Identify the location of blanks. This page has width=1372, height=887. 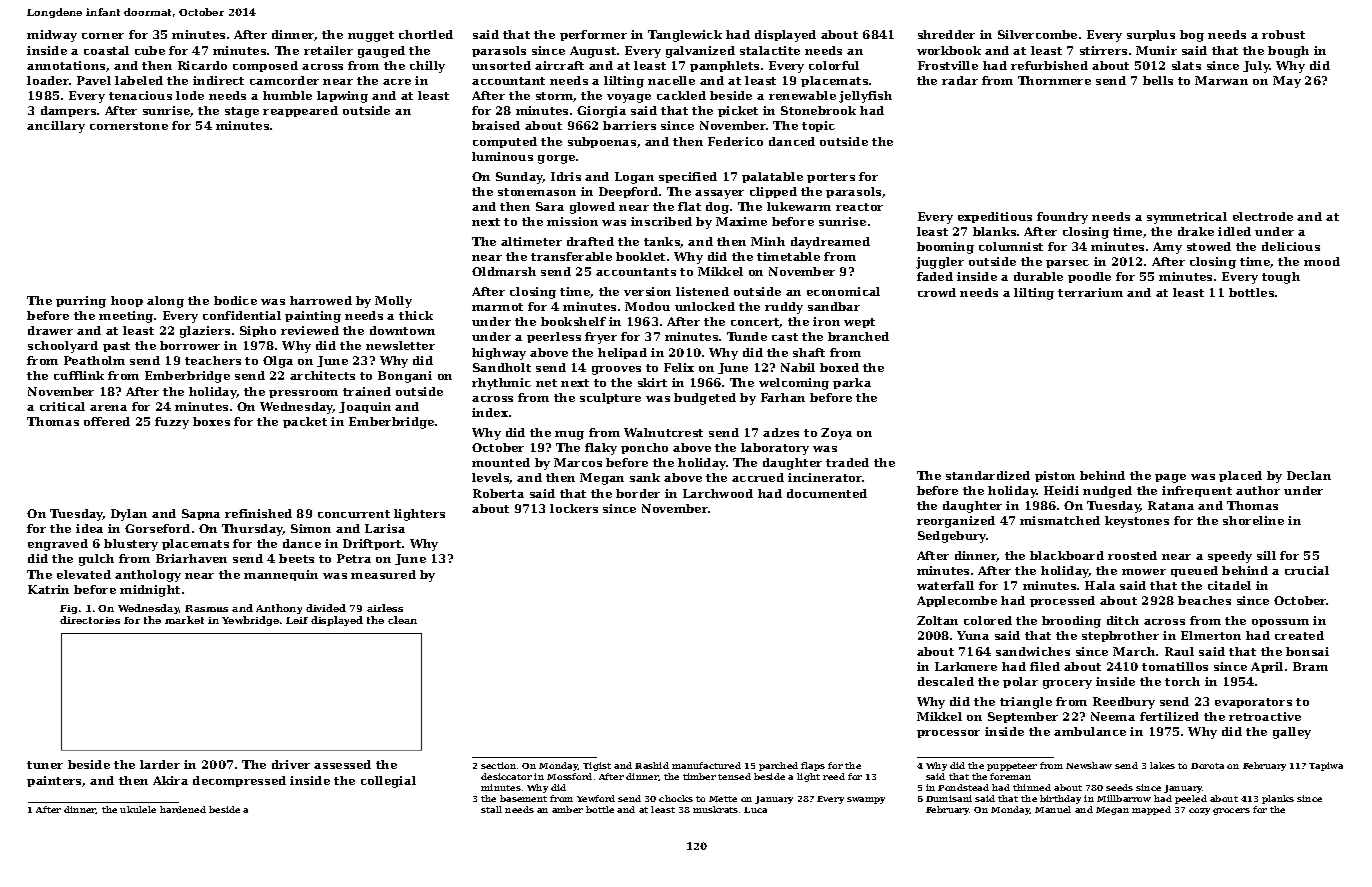
(994, 231).
